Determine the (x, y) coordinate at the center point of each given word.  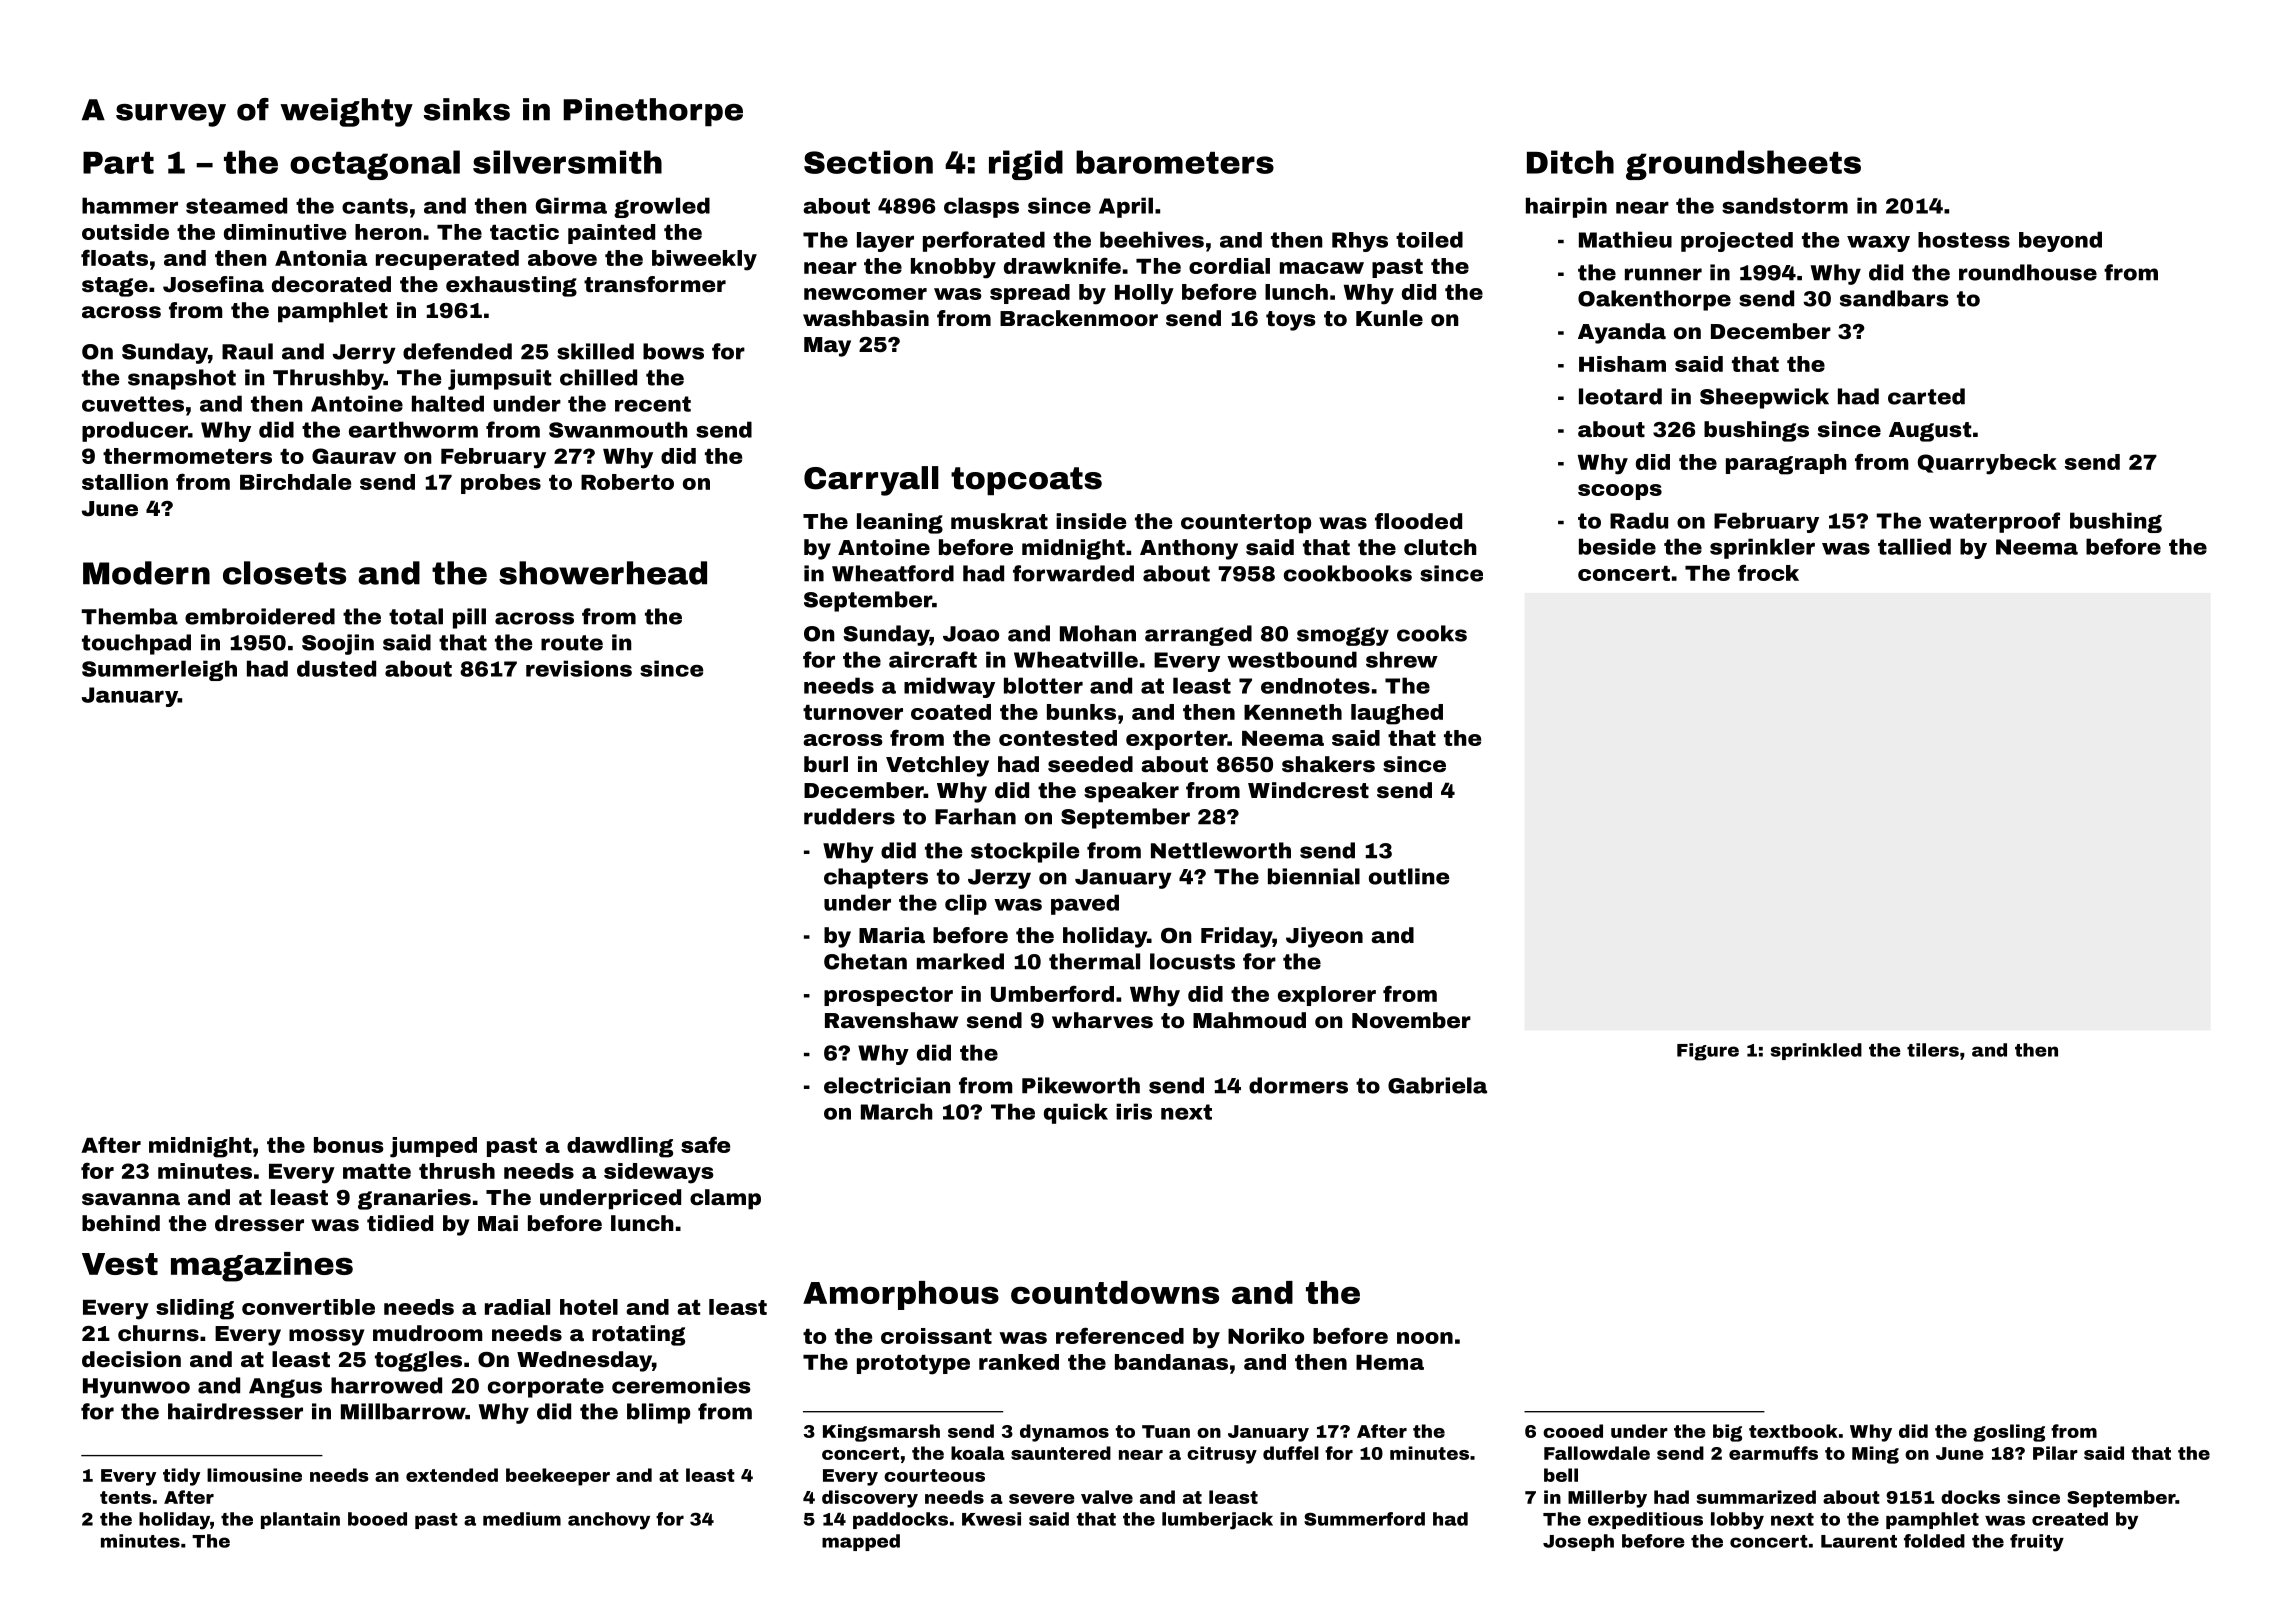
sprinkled (1816, 1051)
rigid (1026, 165)
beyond (2060, 241)
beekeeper (558, 1477)
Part (118, 163)
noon (1425, 1338)
